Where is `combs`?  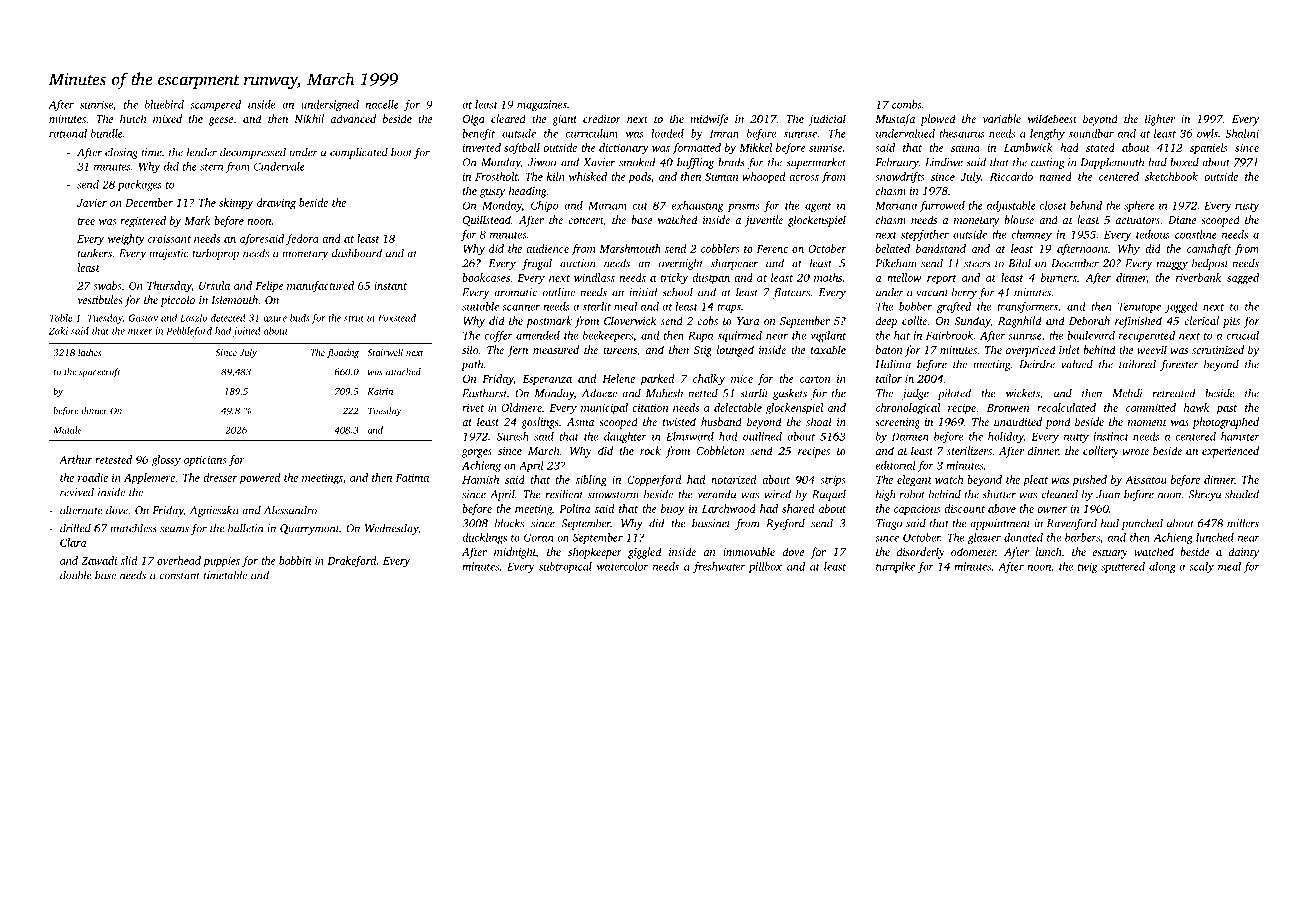
combs is located at coordinates (907, 104).
